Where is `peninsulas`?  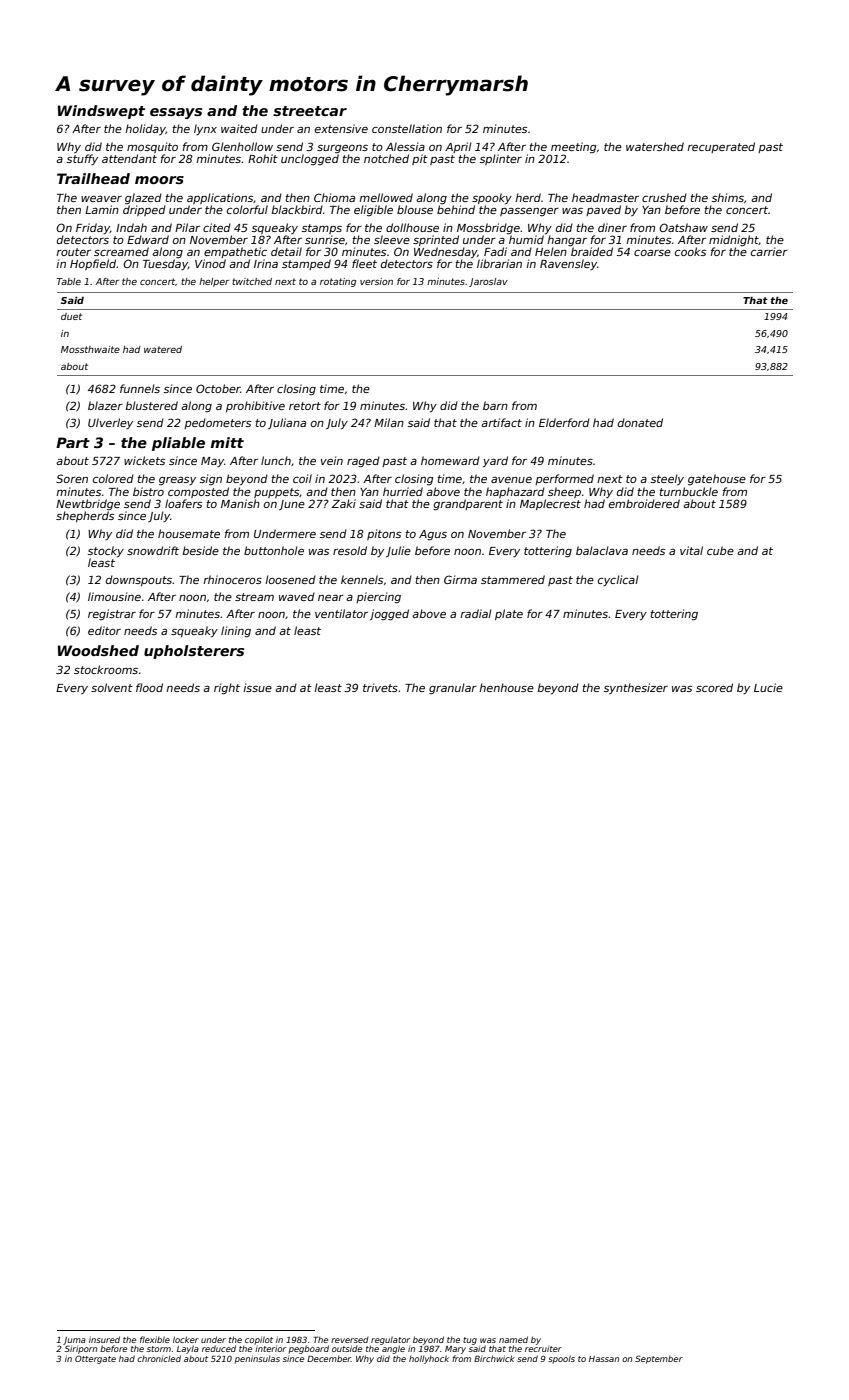 peninsulas is located at coordinates (257, 1359).
